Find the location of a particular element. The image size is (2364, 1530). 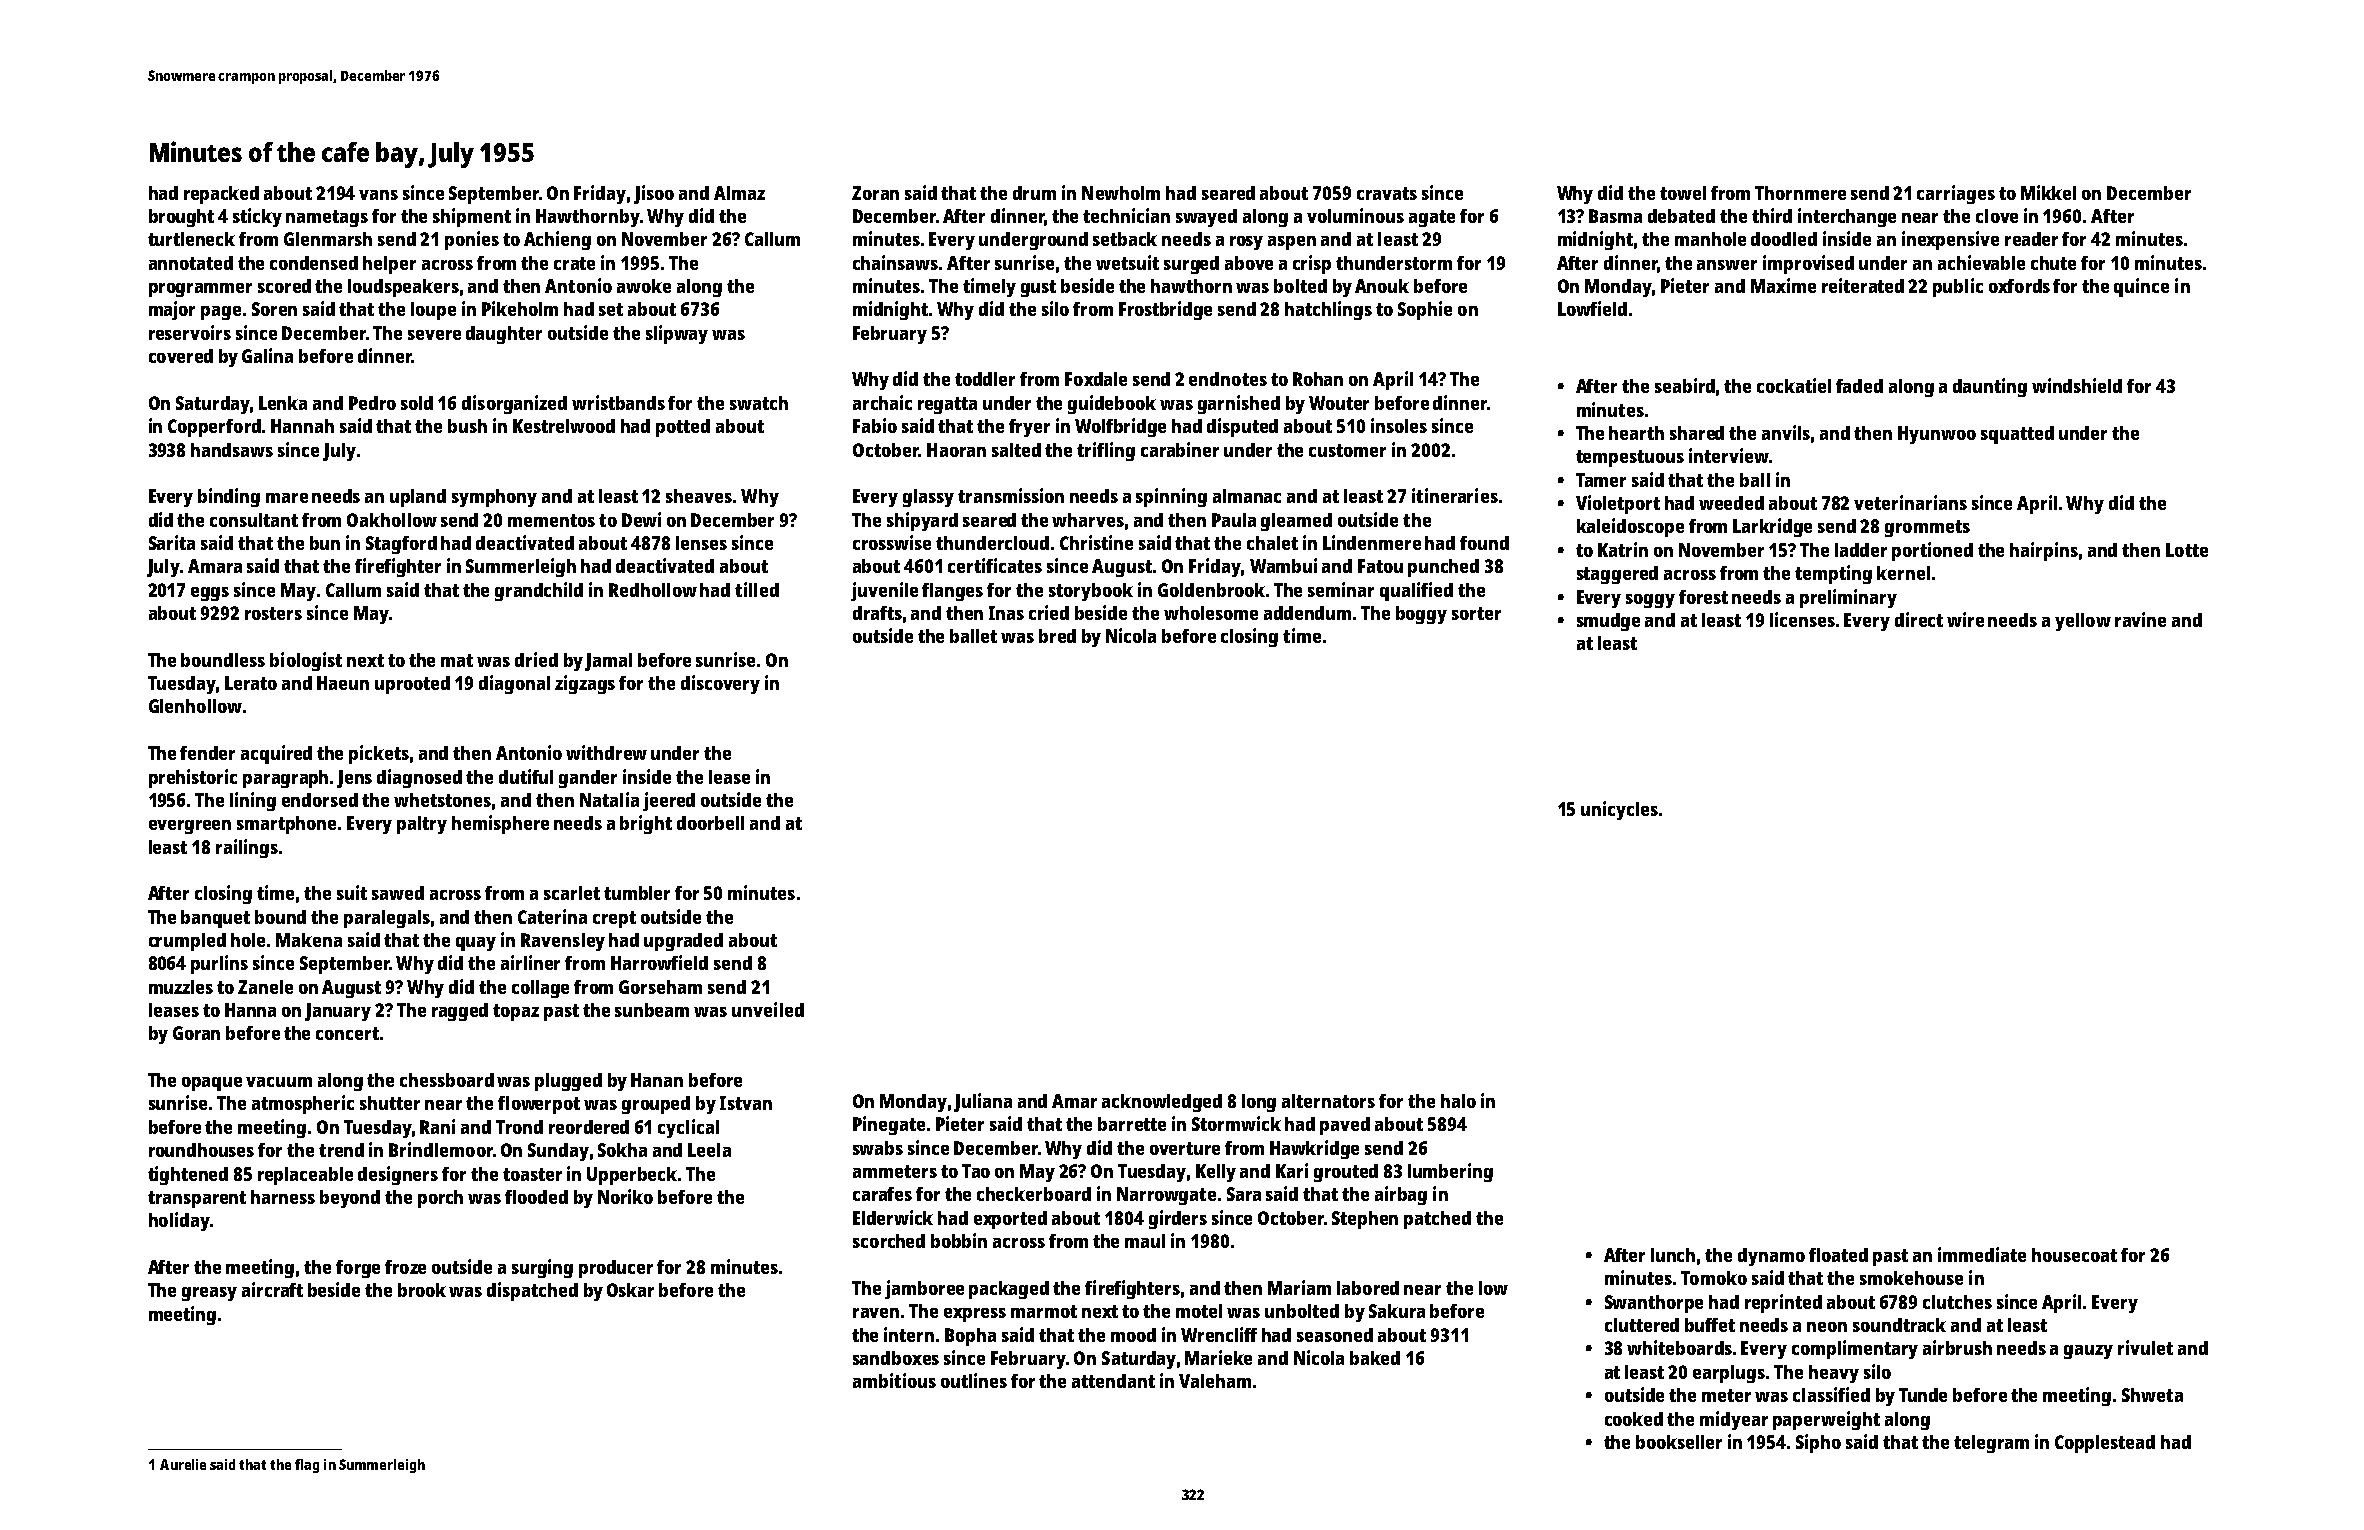

sheaves is located at coordinates (699, 496).
